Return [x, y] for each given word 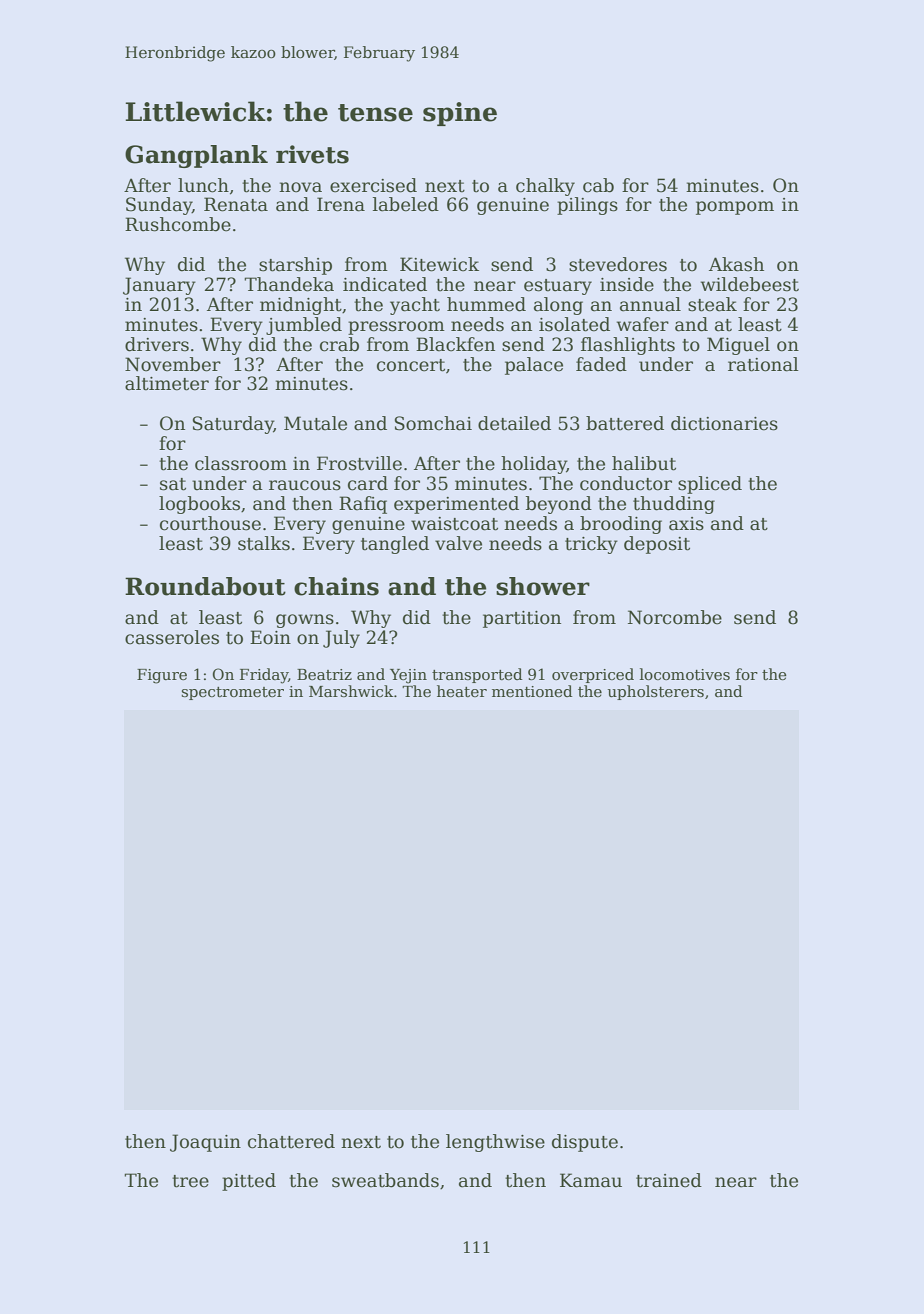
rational [763, 364]
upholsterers [656, 692]
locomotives [685, 674]
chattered [291, 1141]
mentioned [532, 691]
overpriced [593, 675]
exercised [373, 185]
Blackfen [455, 344]
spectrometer [233, 693]
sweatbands [385, 1180]
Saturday [233, 425]
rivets [312, 154]
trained [669, 1180]
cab [598, 185]
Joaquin [205, 1143]
